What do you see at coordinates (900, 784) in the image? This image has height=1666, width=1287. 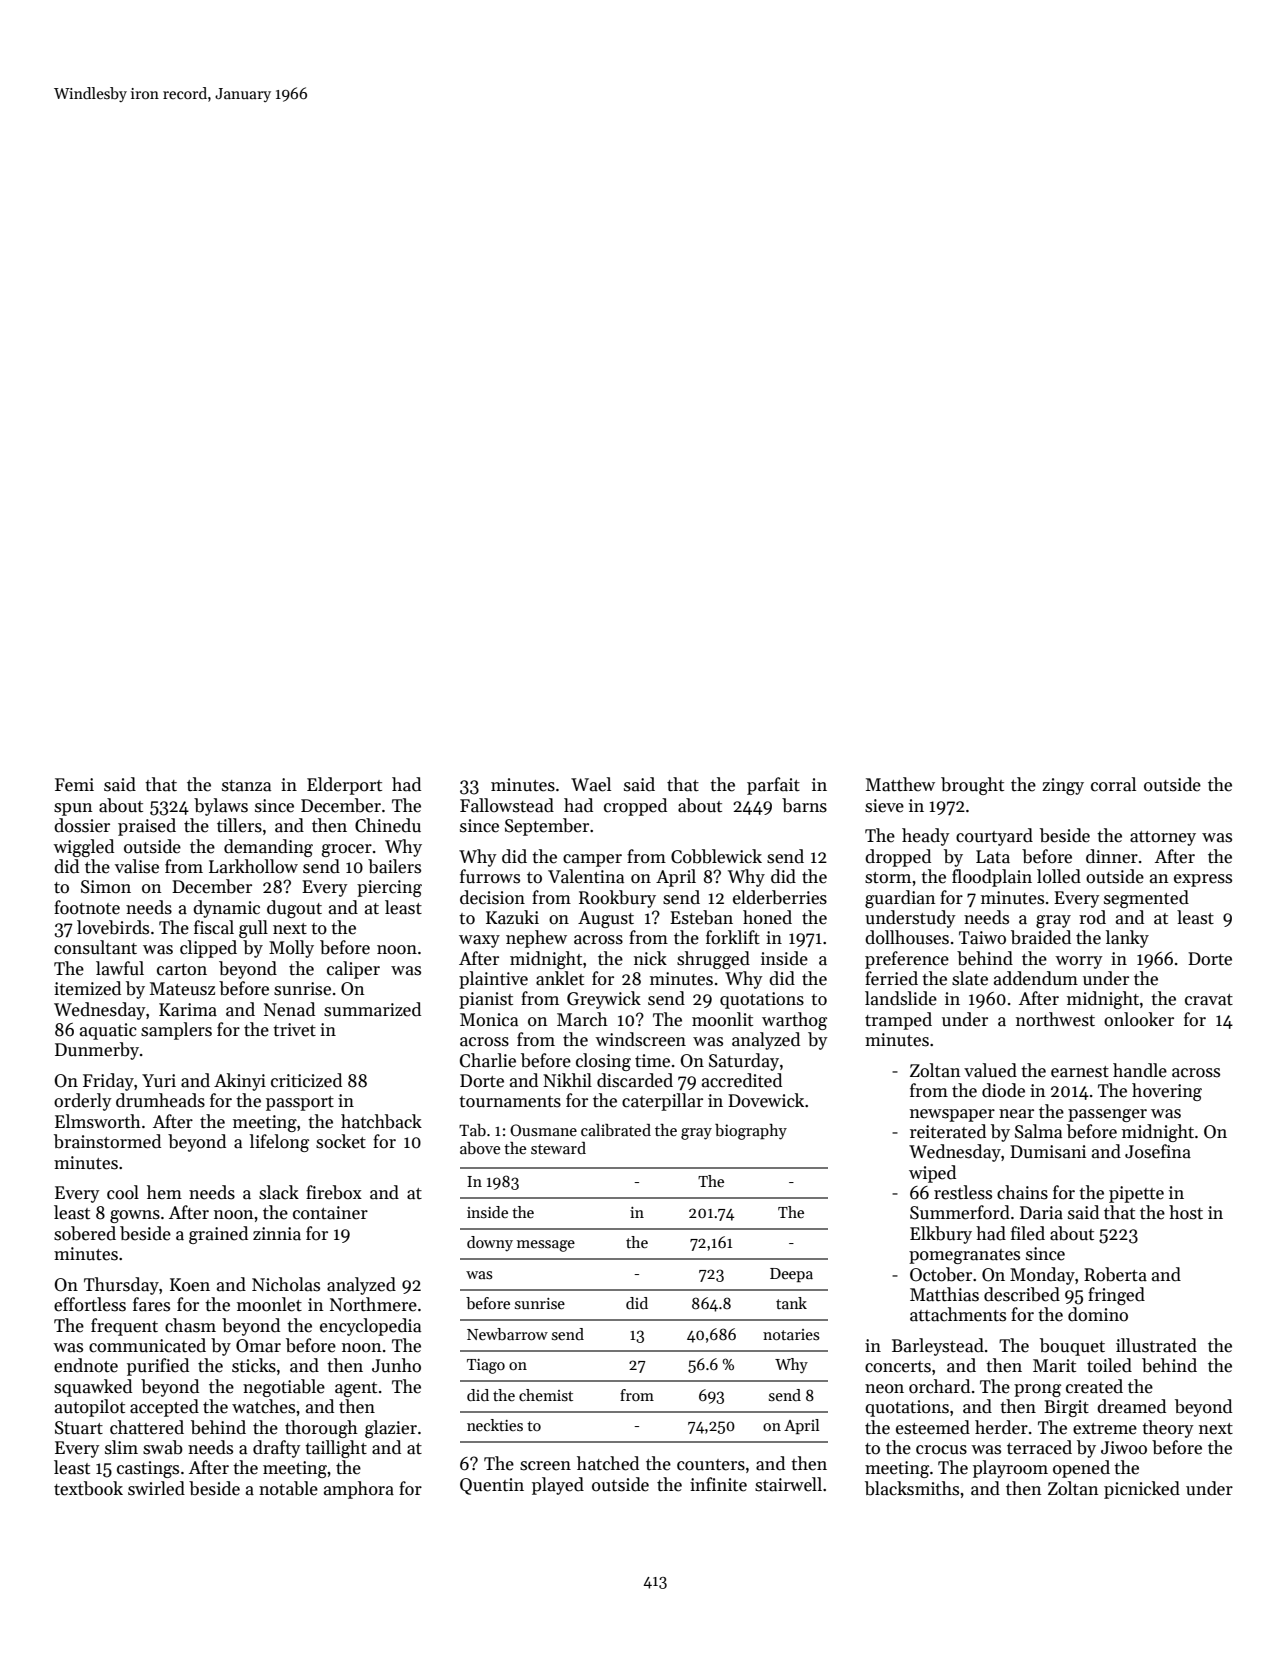 I see `Matthew` at bounding box center [900, 784].
